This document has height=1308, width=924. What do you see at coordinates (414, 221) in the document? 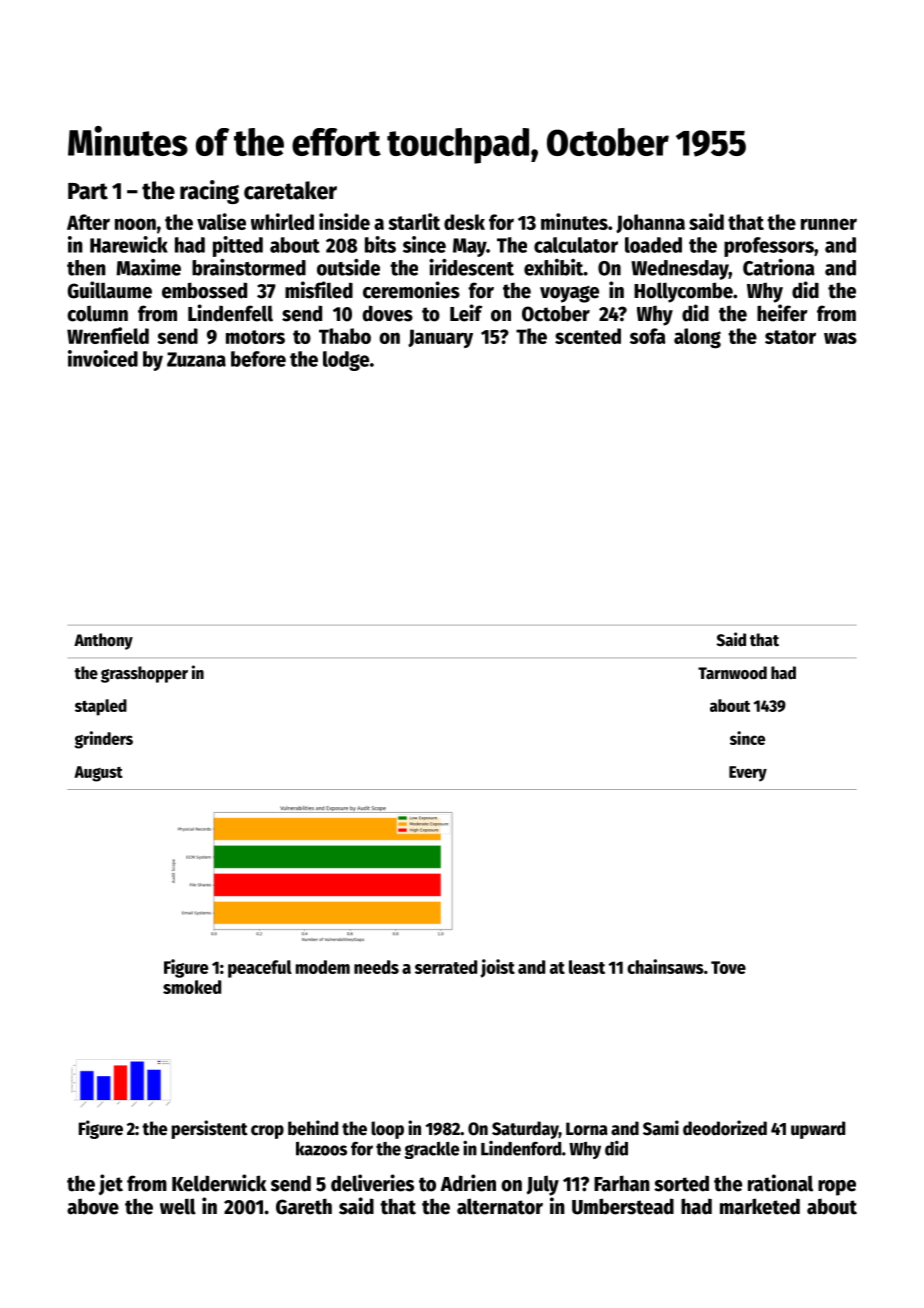
I see `starlit` at bounding box center [414, 221].
